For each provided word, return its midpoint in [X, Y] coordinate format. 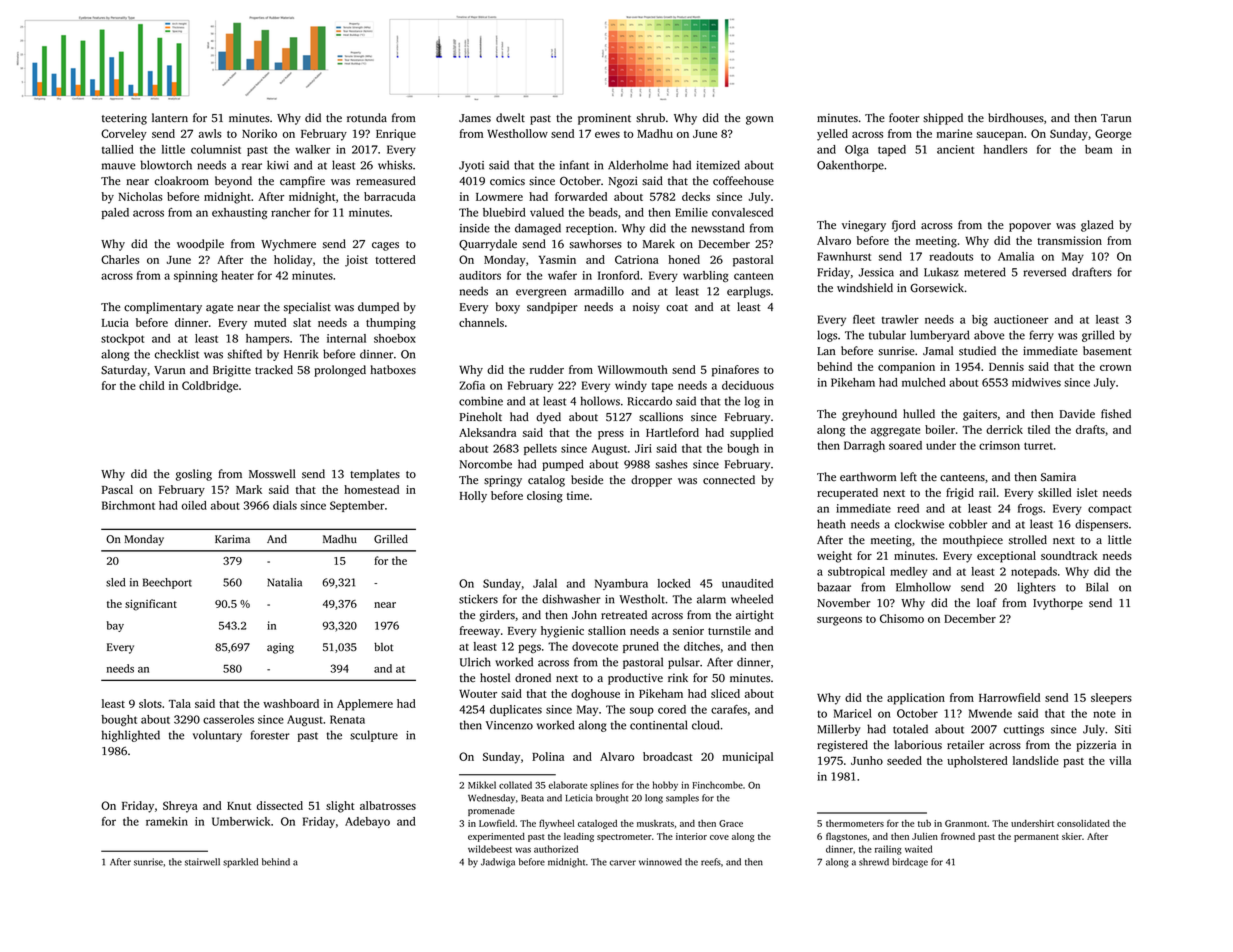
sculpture [374, 736]
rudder [547, 369]
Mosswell [272, 474]
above [989, 335]
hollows [600, 401]
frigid [960, 494]
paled [115, 213]
